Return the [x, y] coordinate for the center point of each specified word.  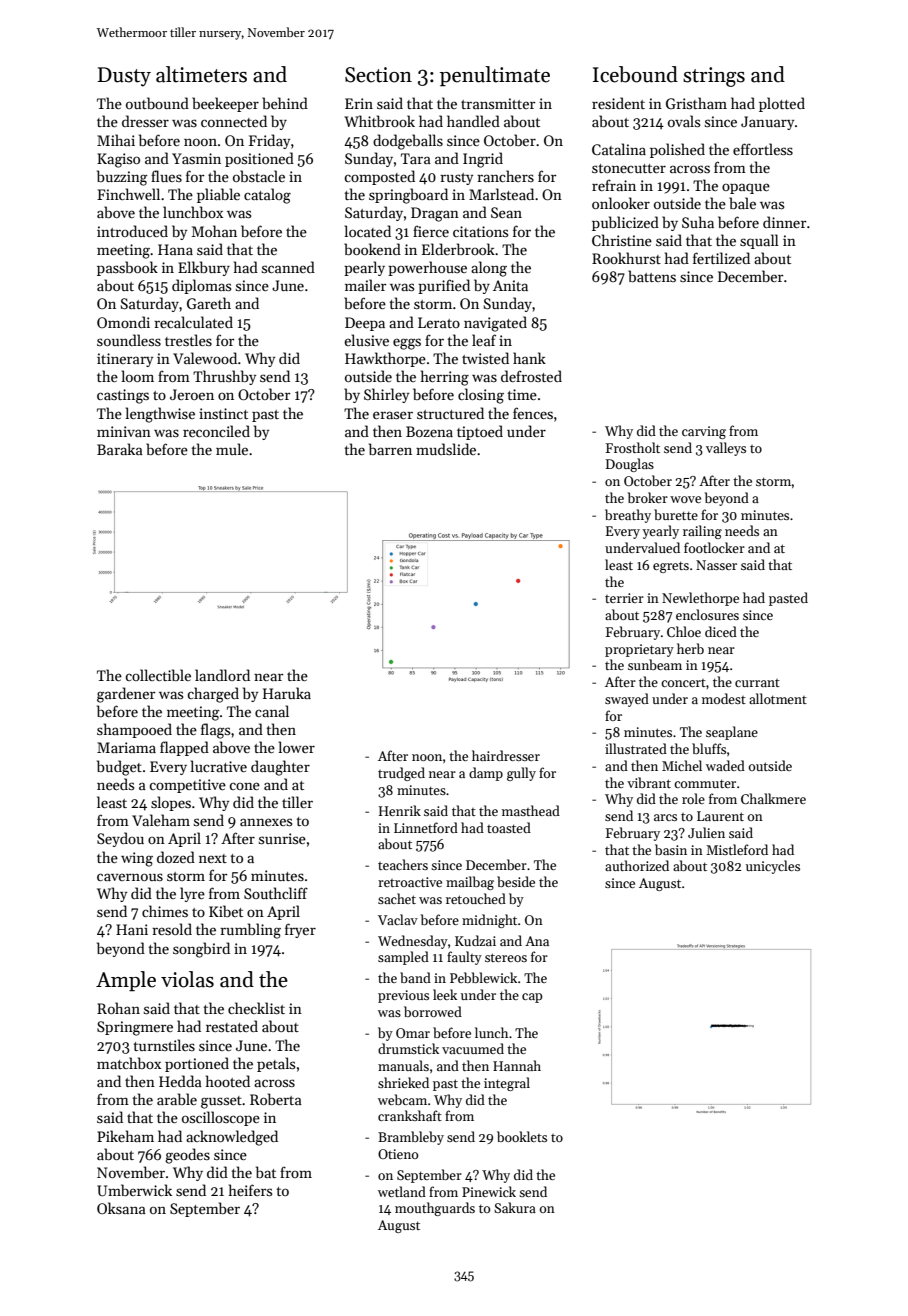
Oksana [121, 1208]
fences [533, 413]
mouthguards [435, 1209]
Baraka [120, 449]
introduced [132, 231]
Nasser [716, 565]
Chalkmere [773, 798]
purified [444, 286]
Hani [132, 929]
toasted [509, 827]
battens [652, 276]
